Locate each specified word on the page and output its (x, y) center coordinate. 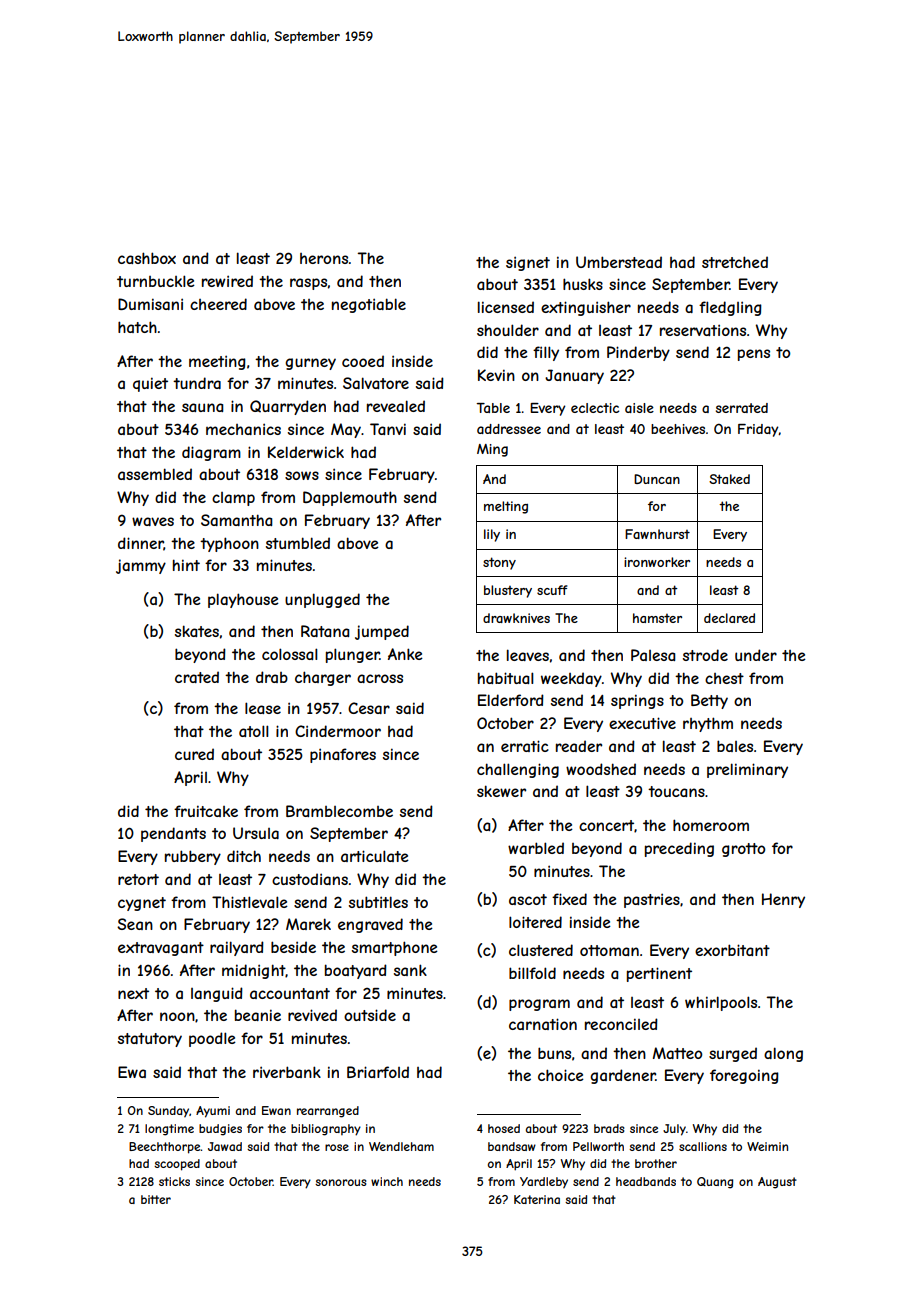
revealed (396, 406)
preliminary (747, 770)
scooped (177, 1165)
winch (387, 1181)
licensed (506, 307)
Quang (715, 1183)
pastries (652, 900)
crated (197, 677)
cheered (218, 304)
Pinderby (638, 353)
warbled (536, 848)
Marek (308, 924)
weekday (571, 679)
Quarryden (288, 407)
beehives (678, 429)
